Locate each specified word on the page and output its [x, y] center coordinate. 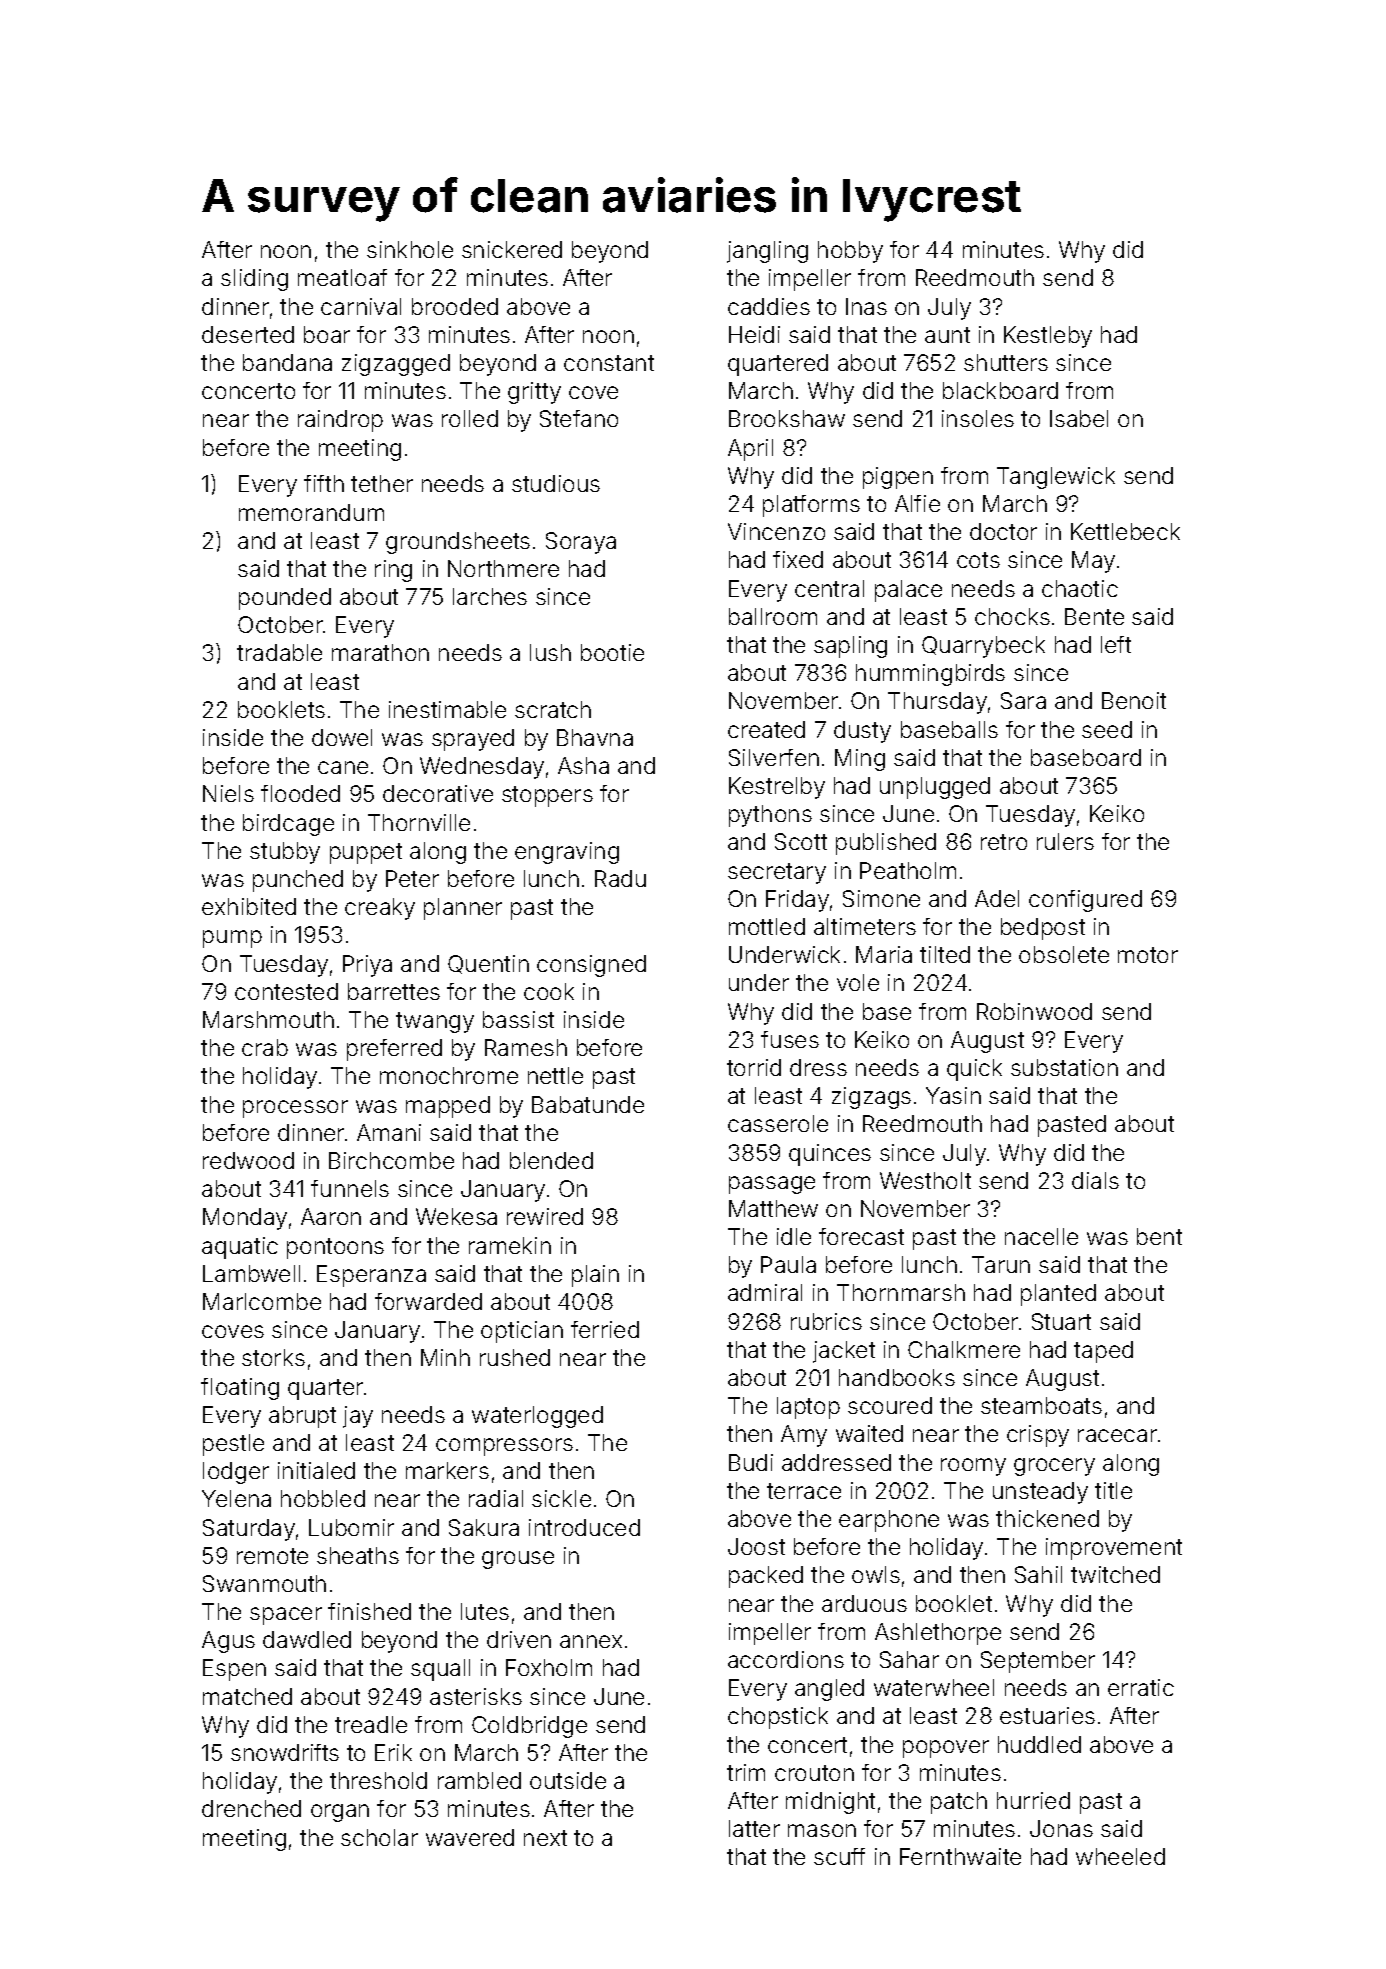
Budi [751, 1462]
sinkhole [410, 249]
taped [1103, 1352]
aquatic [240, 1248]
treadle [371, 1724]
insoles [978, 418]
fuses [790, 1039]
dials [1095, 1180]
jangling [767, 252]
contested [286, 991]
